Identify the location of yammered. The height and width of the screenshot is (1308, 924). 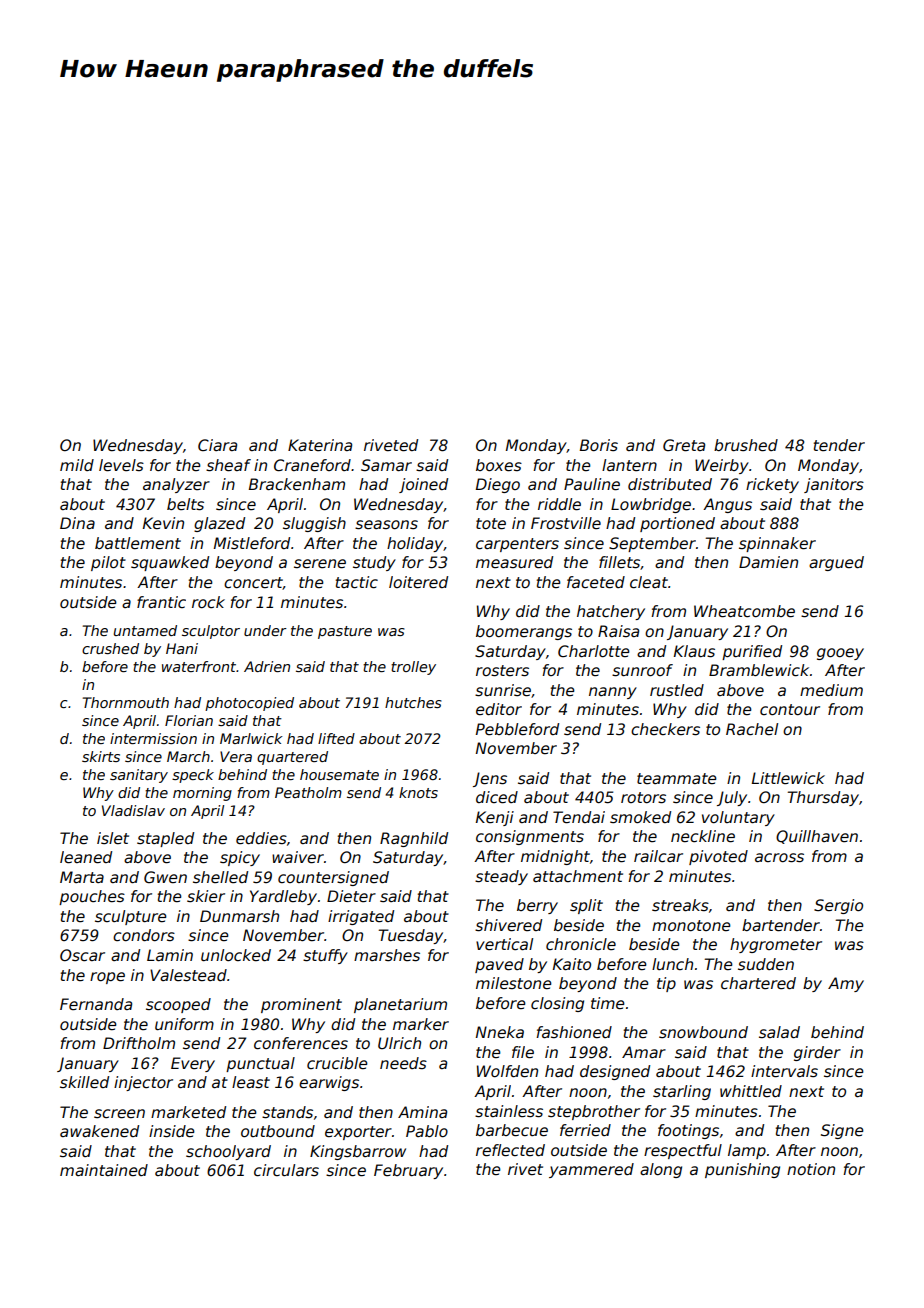
(591, 1170).
